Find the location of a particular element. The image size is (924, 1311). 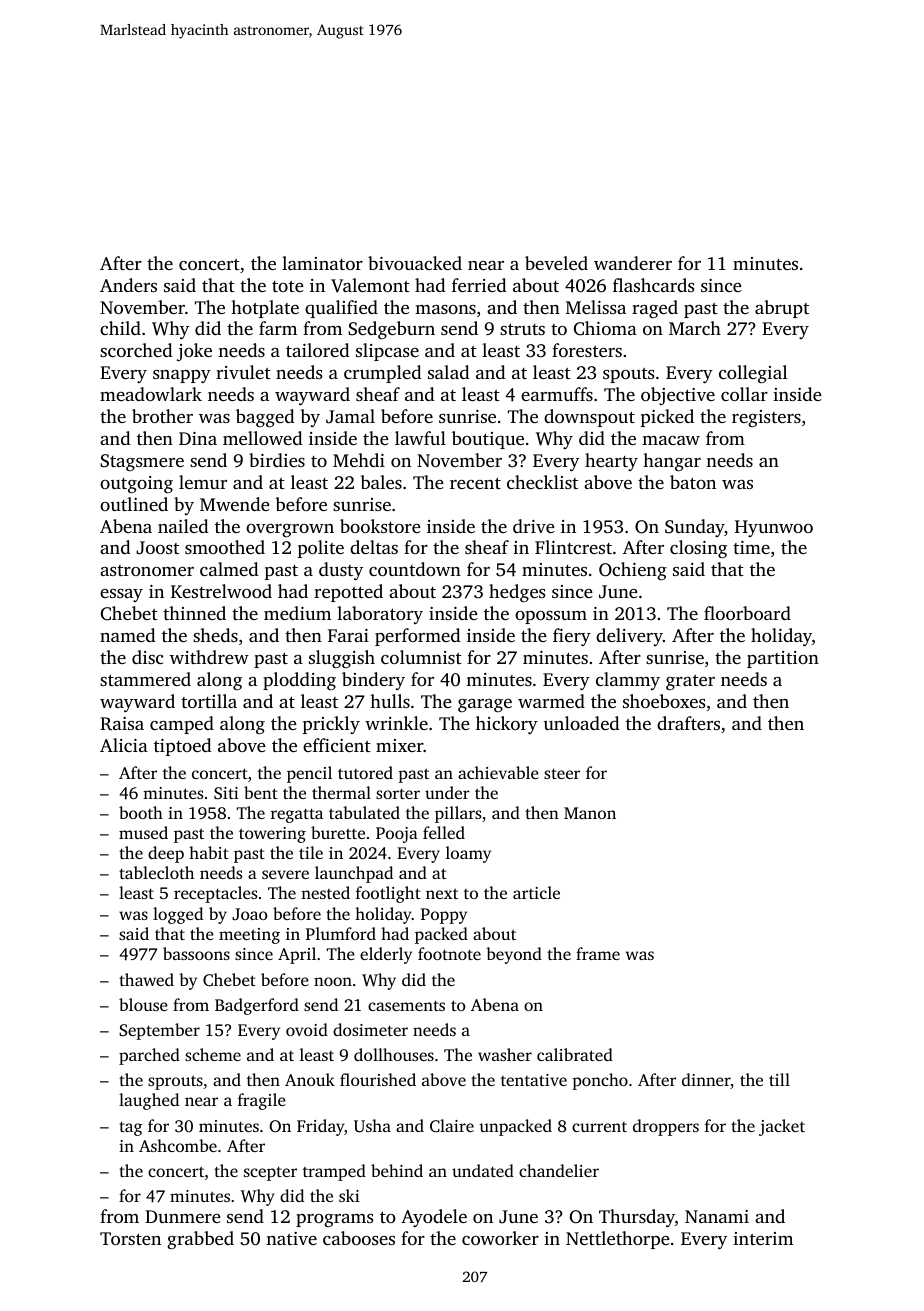

Ochieng is located at coordinates (633, 571).
